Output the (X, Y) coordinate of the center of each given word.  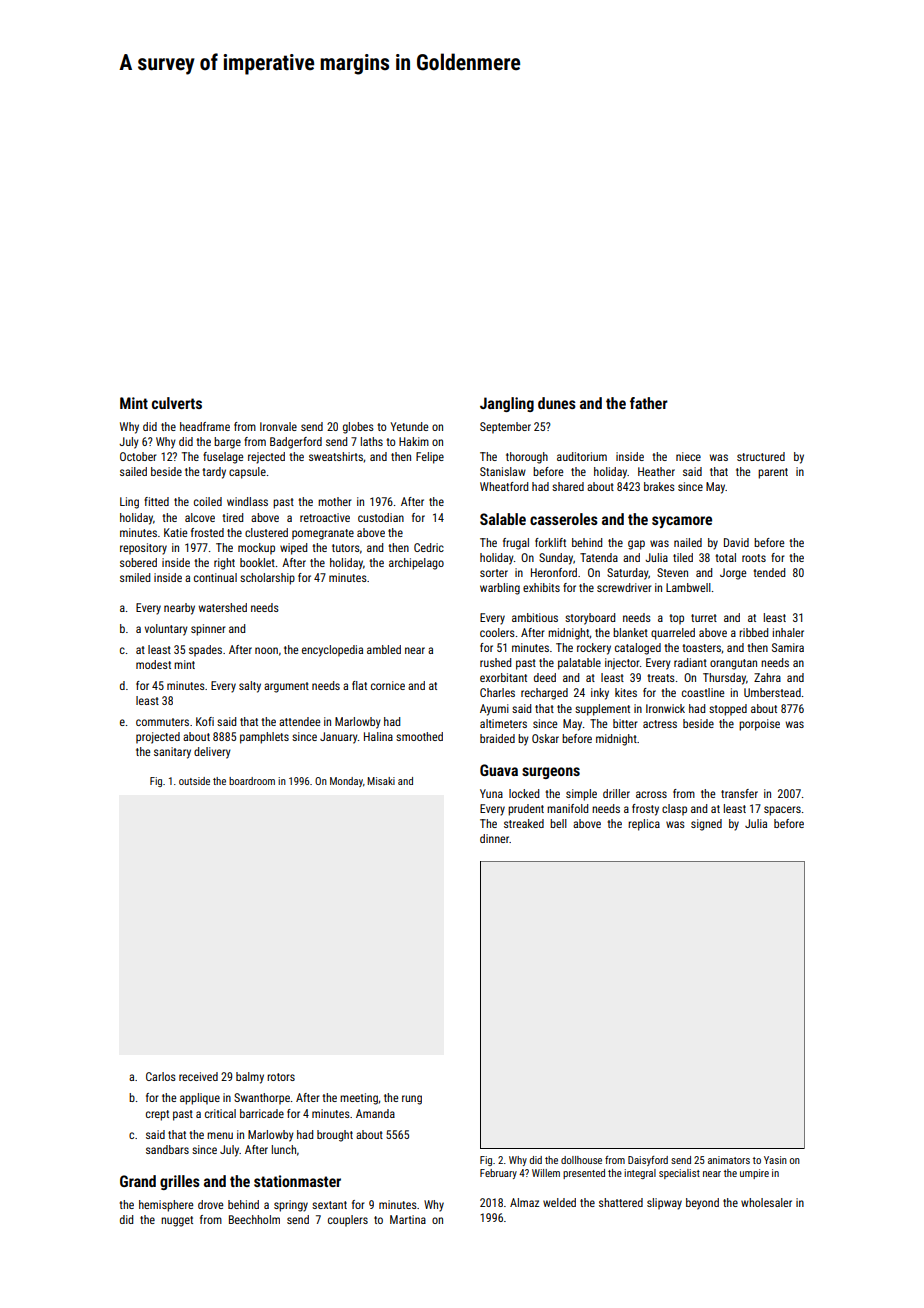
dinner (495, 838)
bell (558, 823)
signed (706, 825)
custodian (381, 517)
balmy (250, 1078)
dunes (557, 403)
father (649, 403)
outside (194, 781)
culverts (177, 403)
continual (215, 577)
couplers (348, 1221)
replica (644, 825)
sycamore (682, 522)
